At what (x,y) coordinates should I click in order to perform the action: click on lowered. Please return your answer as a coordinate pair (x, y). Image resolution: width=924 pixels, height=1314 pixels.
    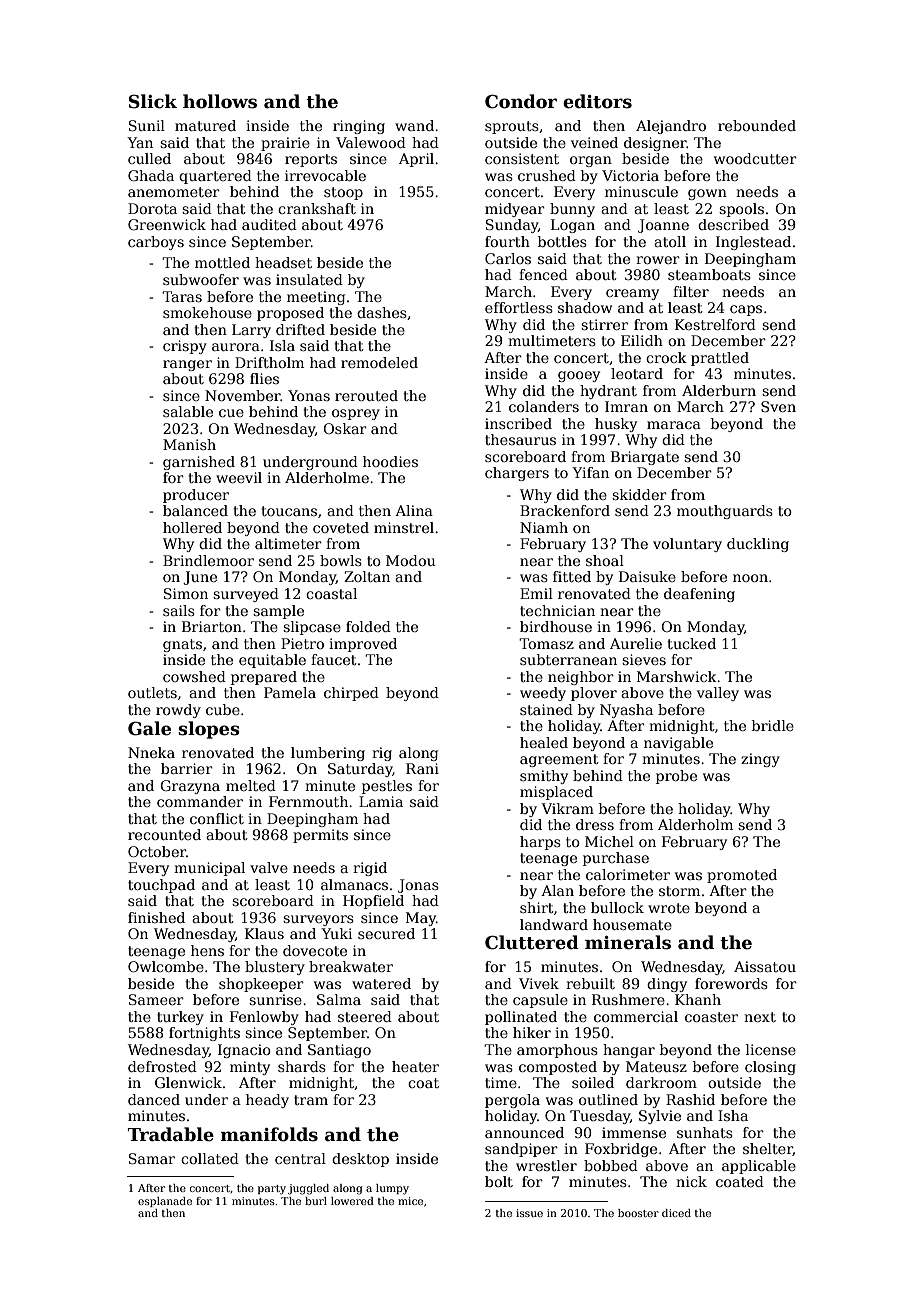
    Looking at the image, I should click on (352, 1201).
